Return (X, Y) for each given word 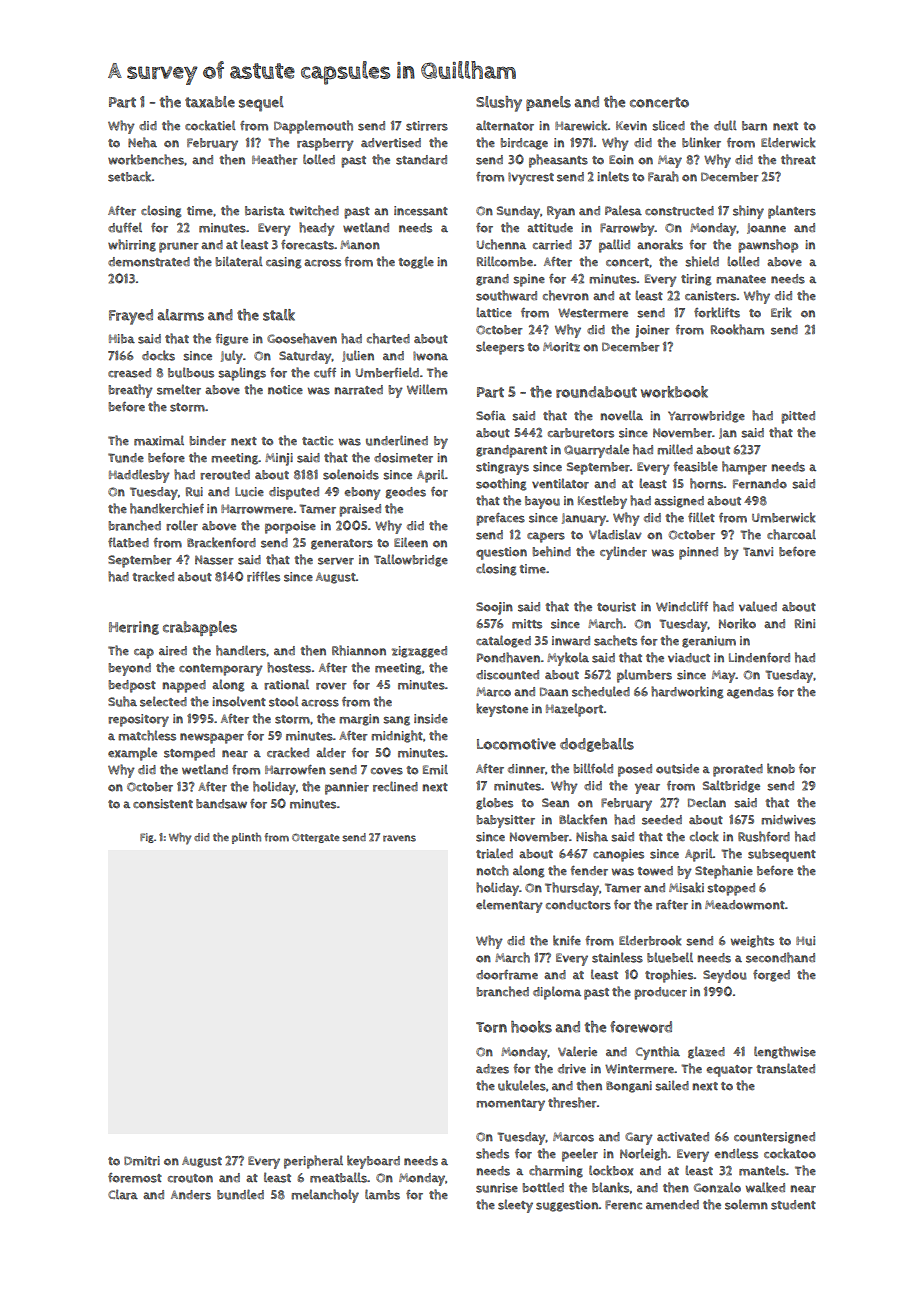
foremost (135, 1178)
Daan (554, 692)
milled (675, 449)
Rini (805, 623)
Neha (142, 142)
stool (284, 701)
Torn (491, 1027)
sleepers (500, 348)
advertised (391, 143)
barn (754, 126)
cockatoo (790, 1153)
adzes (492, 1069)
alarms (180, 315)
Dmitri (142, 1161)
